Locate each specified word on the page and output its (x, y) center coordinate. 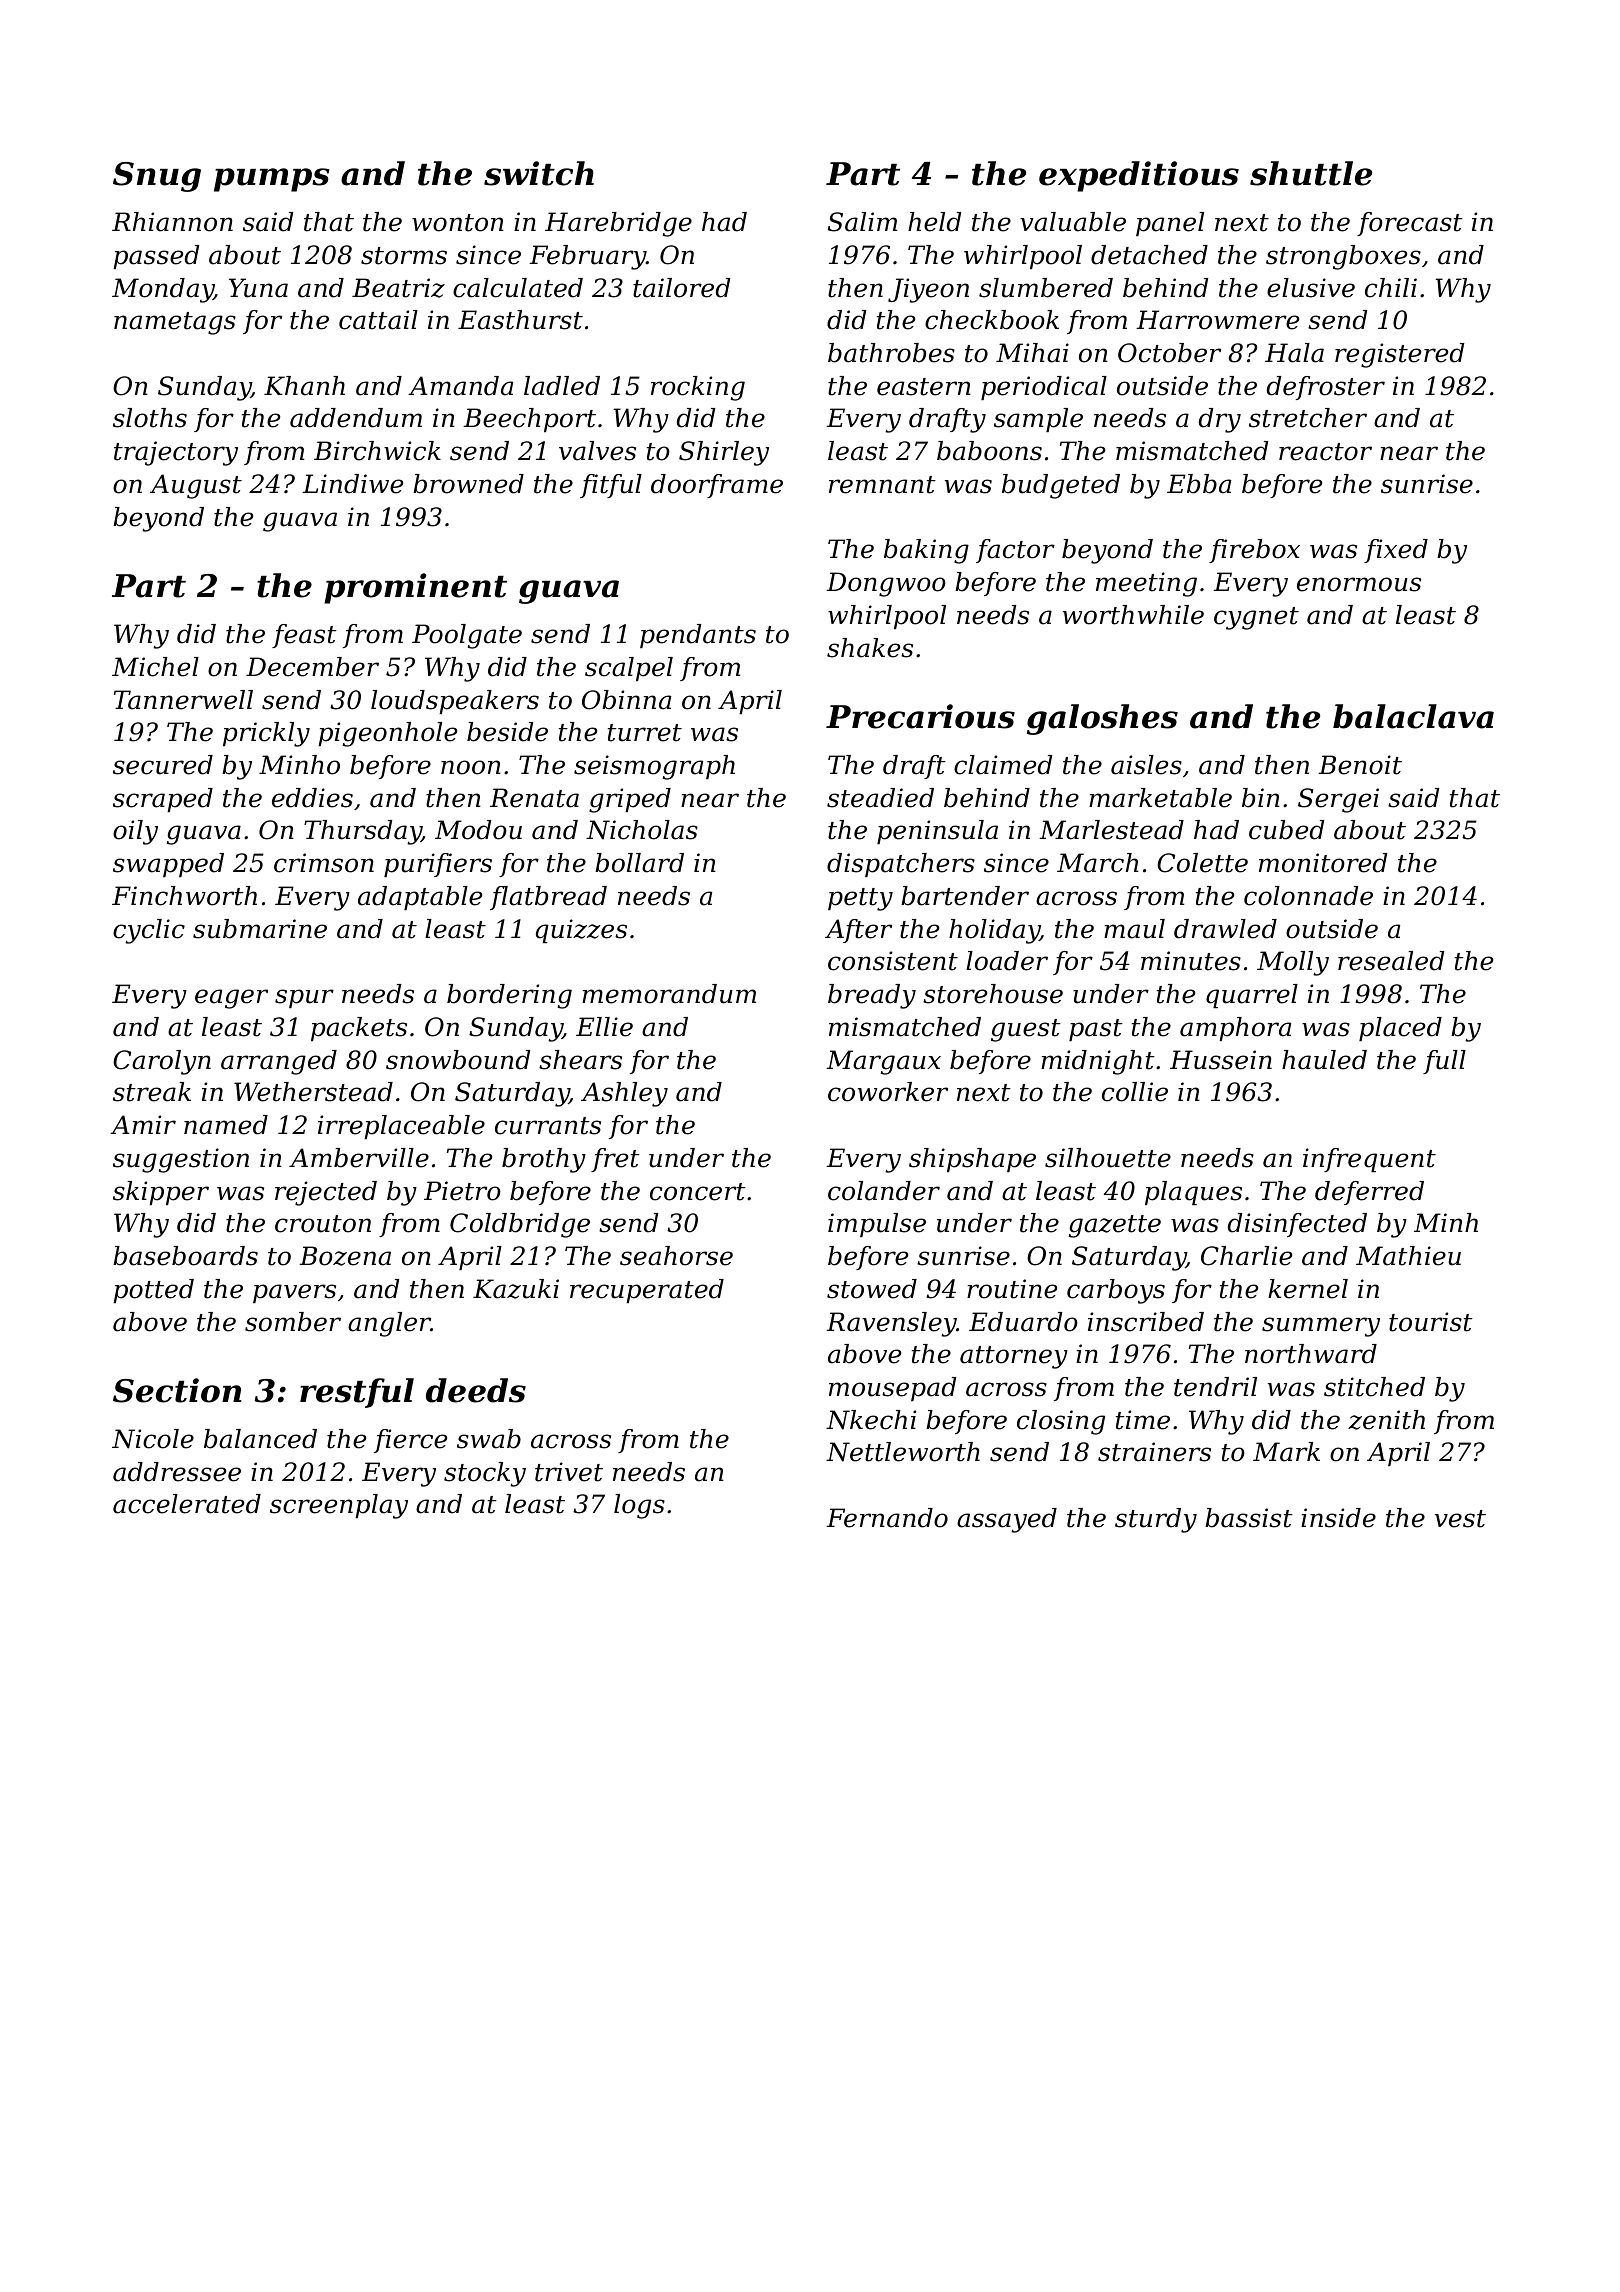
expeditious (1139, 176)
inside (1338, 1518)
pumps (272, 180)
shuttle (1311, 173)
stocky (485, 1474)
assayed (1007, 1520)
